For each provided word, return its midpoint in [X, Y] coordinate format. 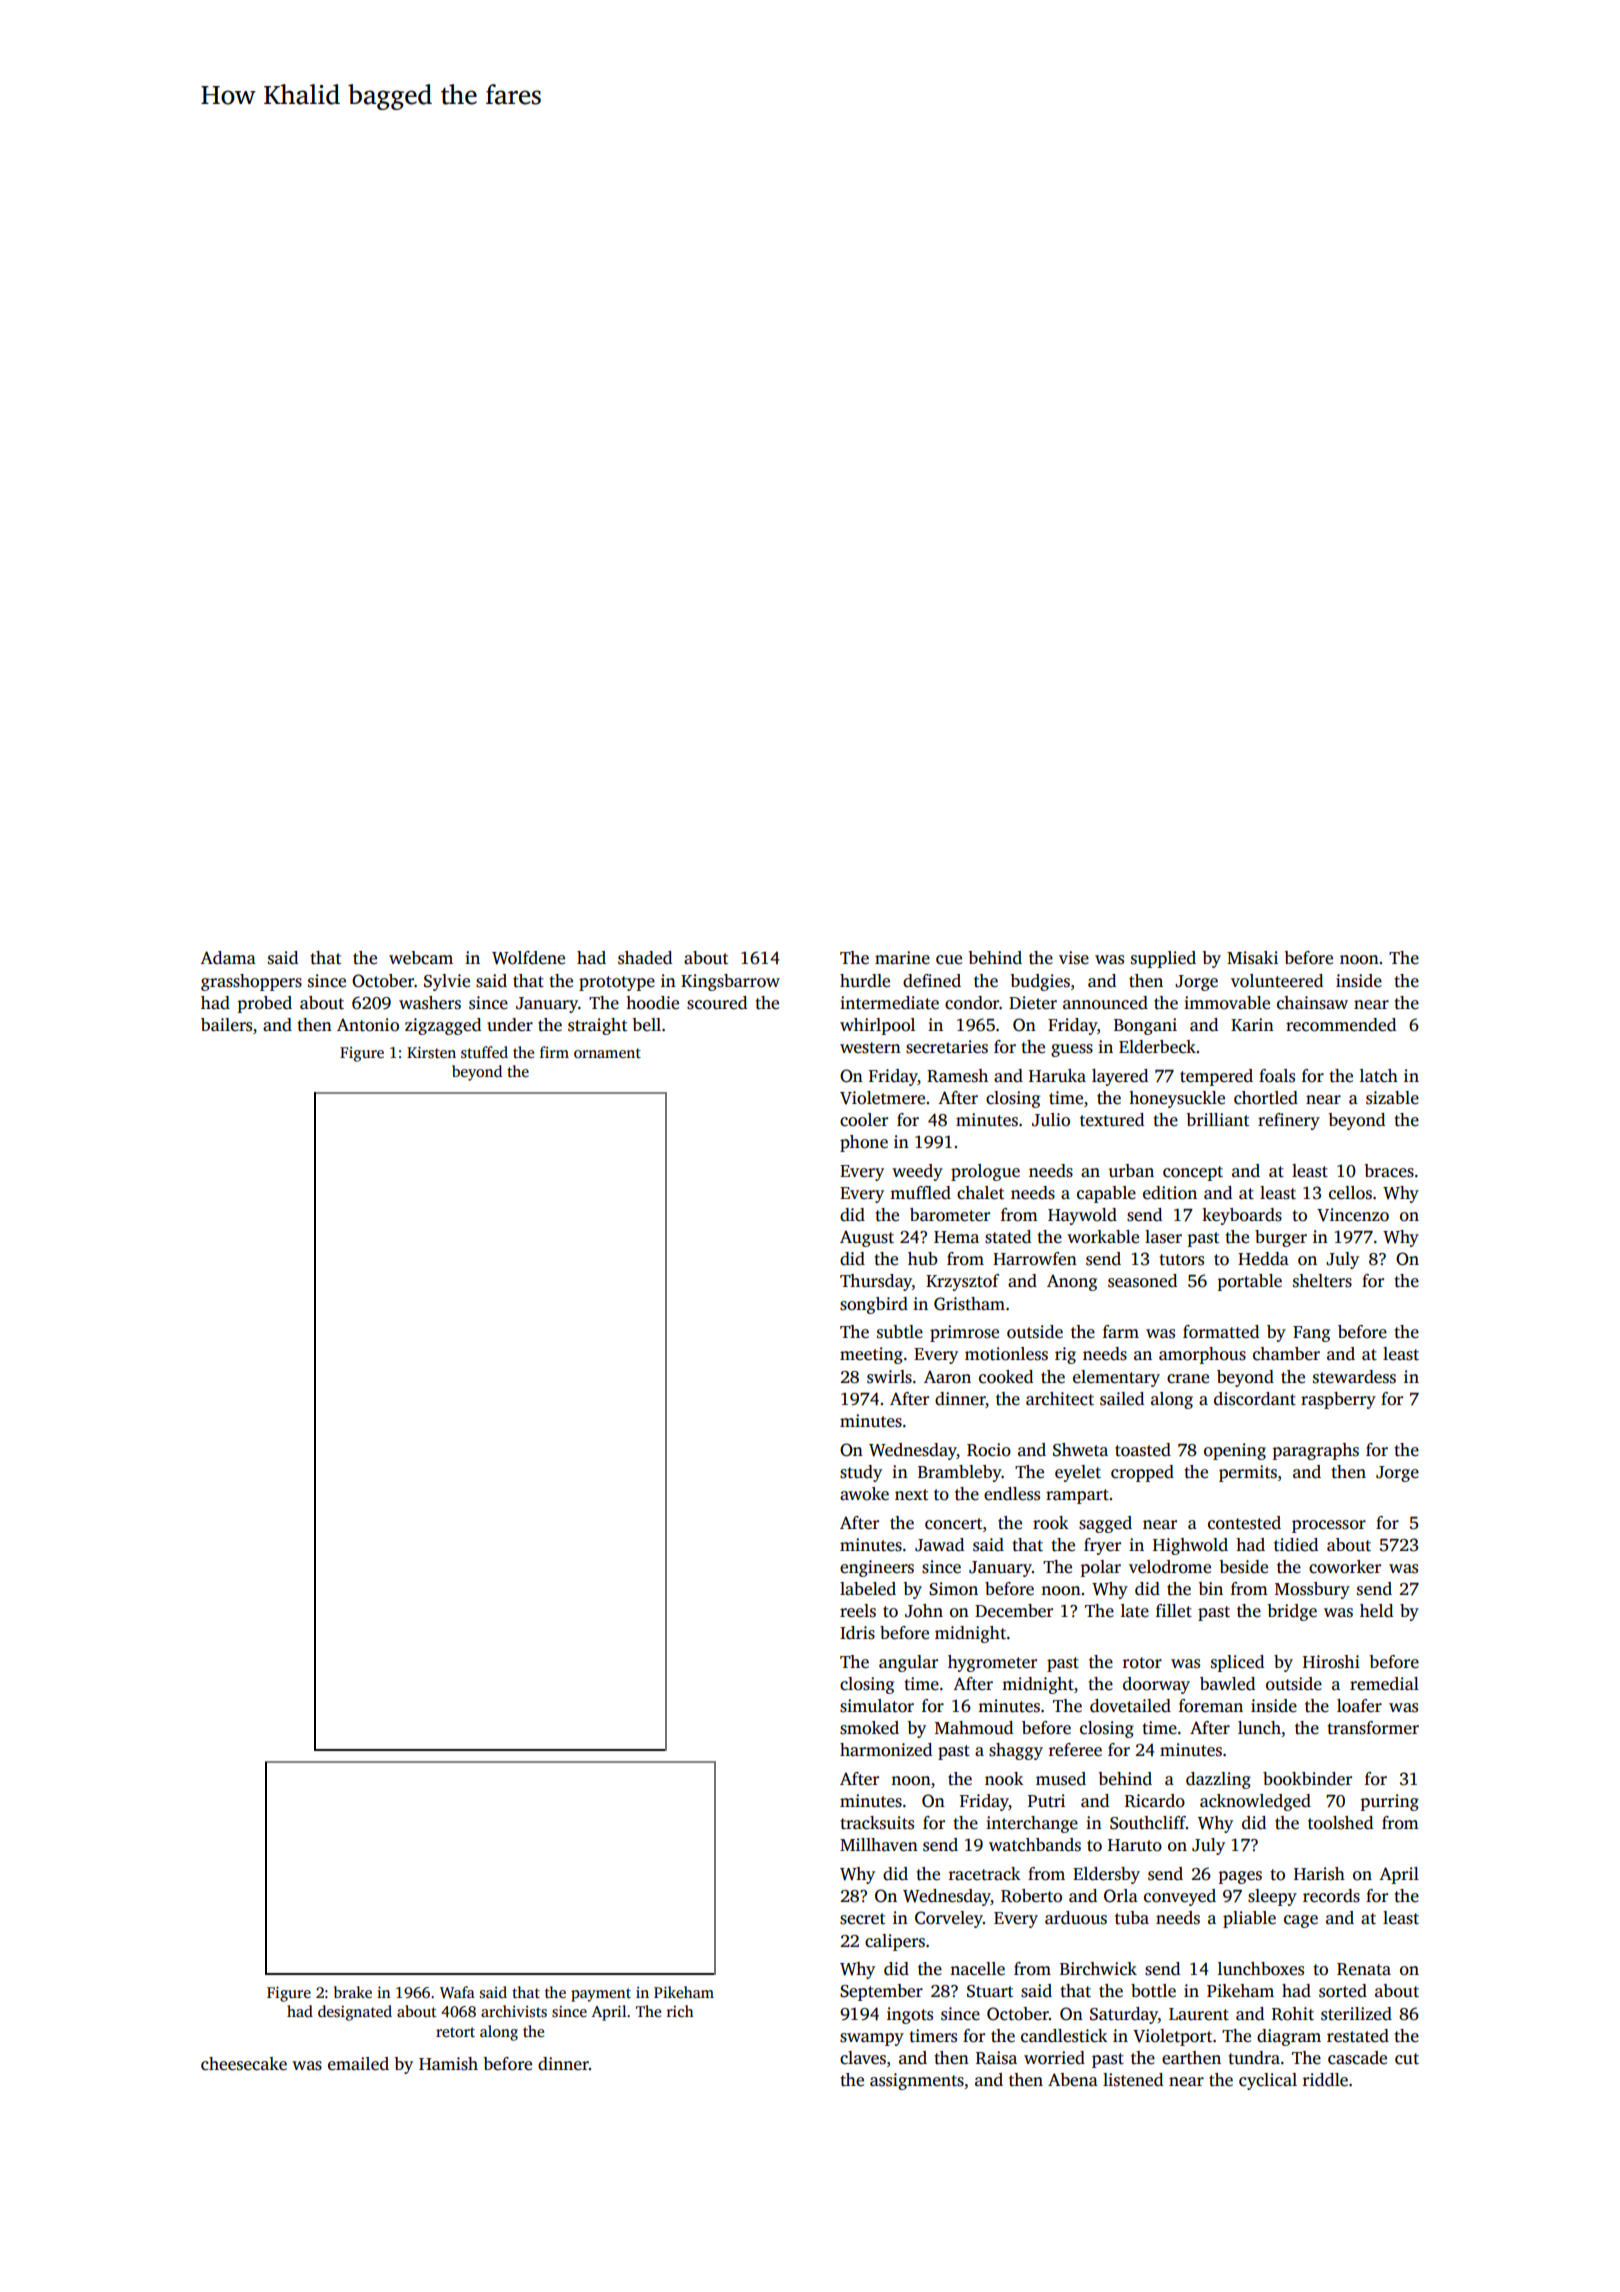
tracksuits [877, 1823]
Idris [857, 1633]
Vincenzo [1353, 1215]
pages [1240, 1877]
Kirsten [431, 1052]
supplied [1163, 959]
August [867, 1238]
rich [680, 2011]
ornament [607, 1053]
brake [353, 1992]
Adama [228, 958]
